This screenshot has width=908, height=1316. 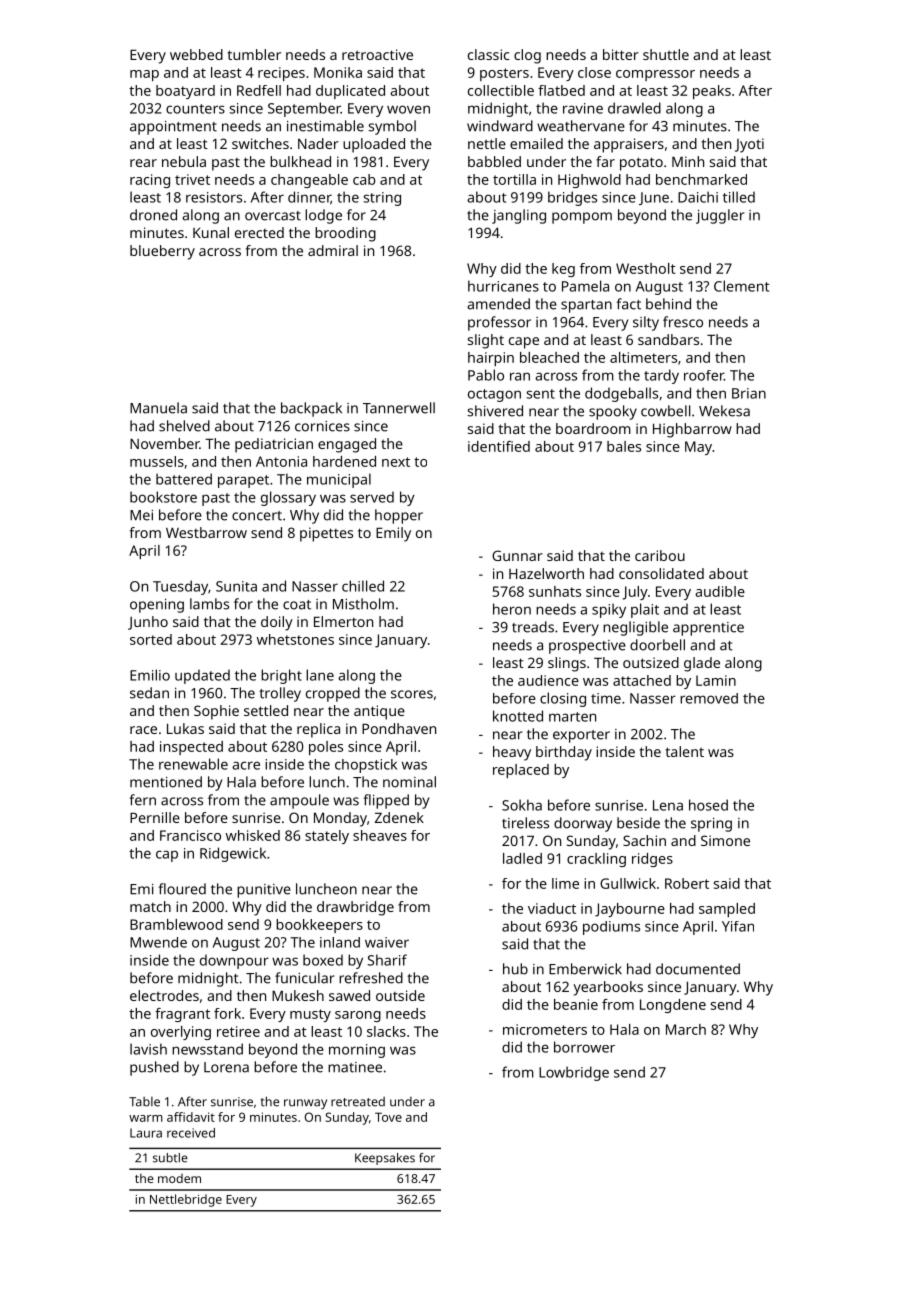 What do you see at coordinates (377, 54) in the screenshot?
I see `retroactive` at bounding box center [377, 54].
